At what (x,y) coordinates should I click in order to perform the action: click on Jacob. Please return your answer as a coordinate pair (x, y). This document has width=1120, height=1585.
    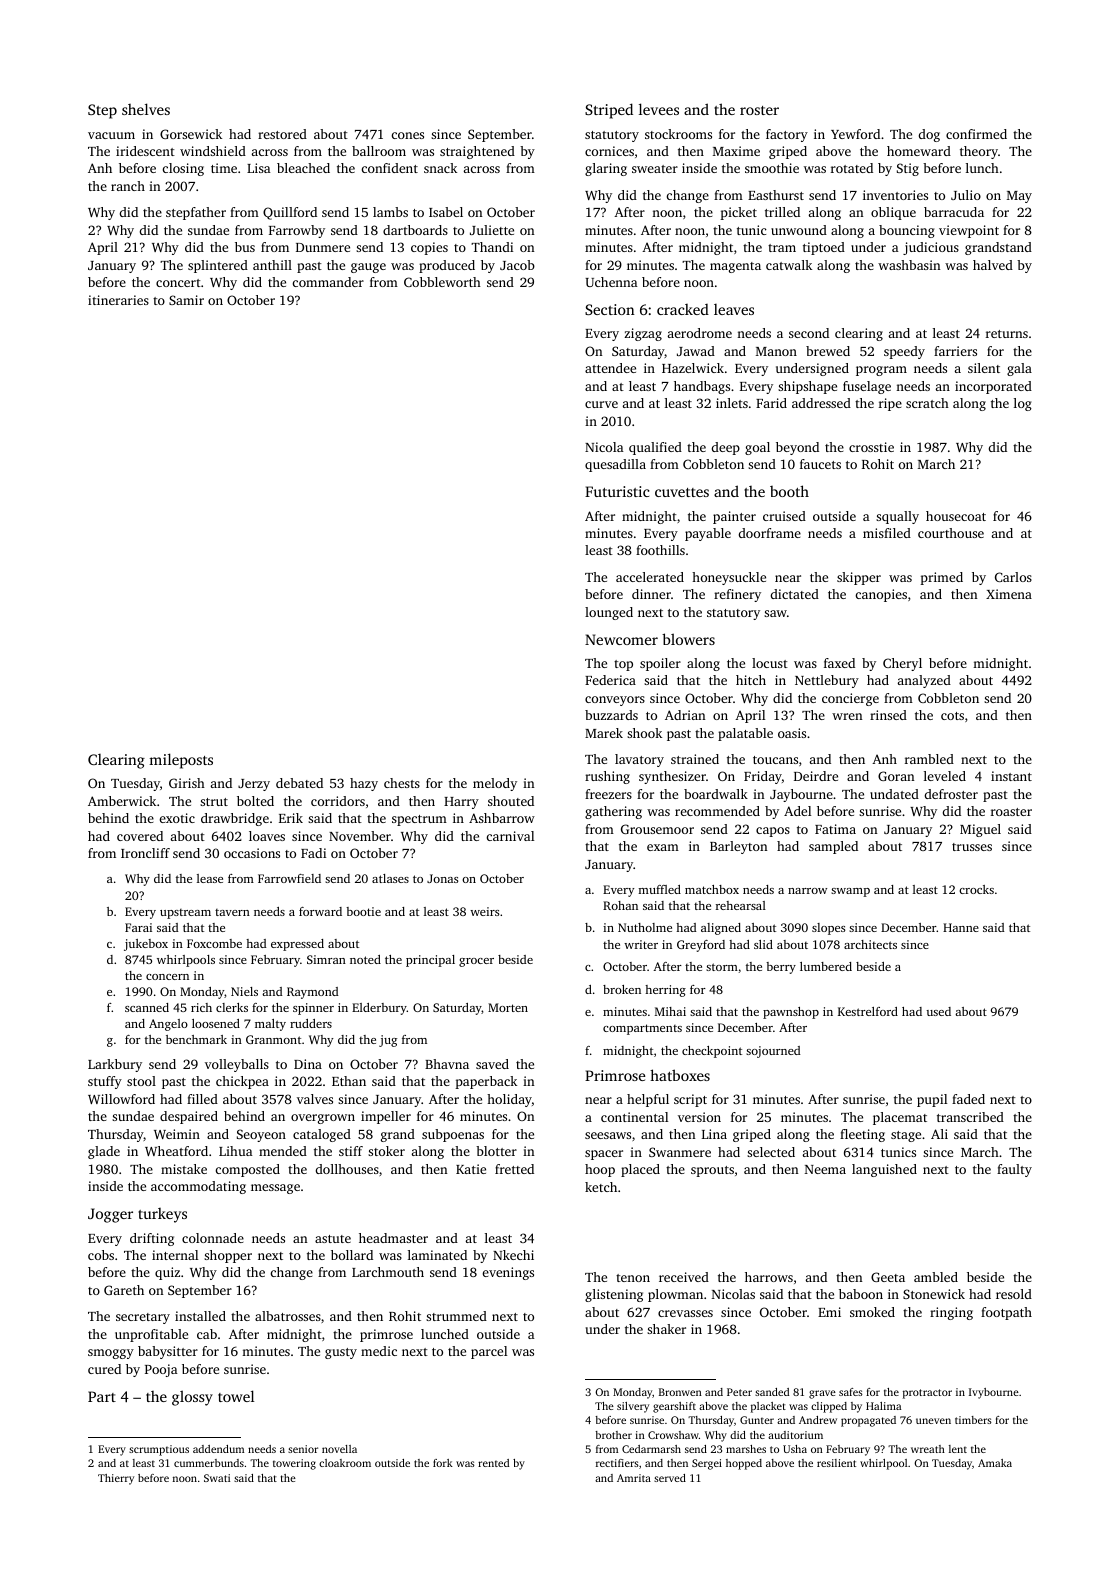
    Looking at the image, I should click on (517, 265).
